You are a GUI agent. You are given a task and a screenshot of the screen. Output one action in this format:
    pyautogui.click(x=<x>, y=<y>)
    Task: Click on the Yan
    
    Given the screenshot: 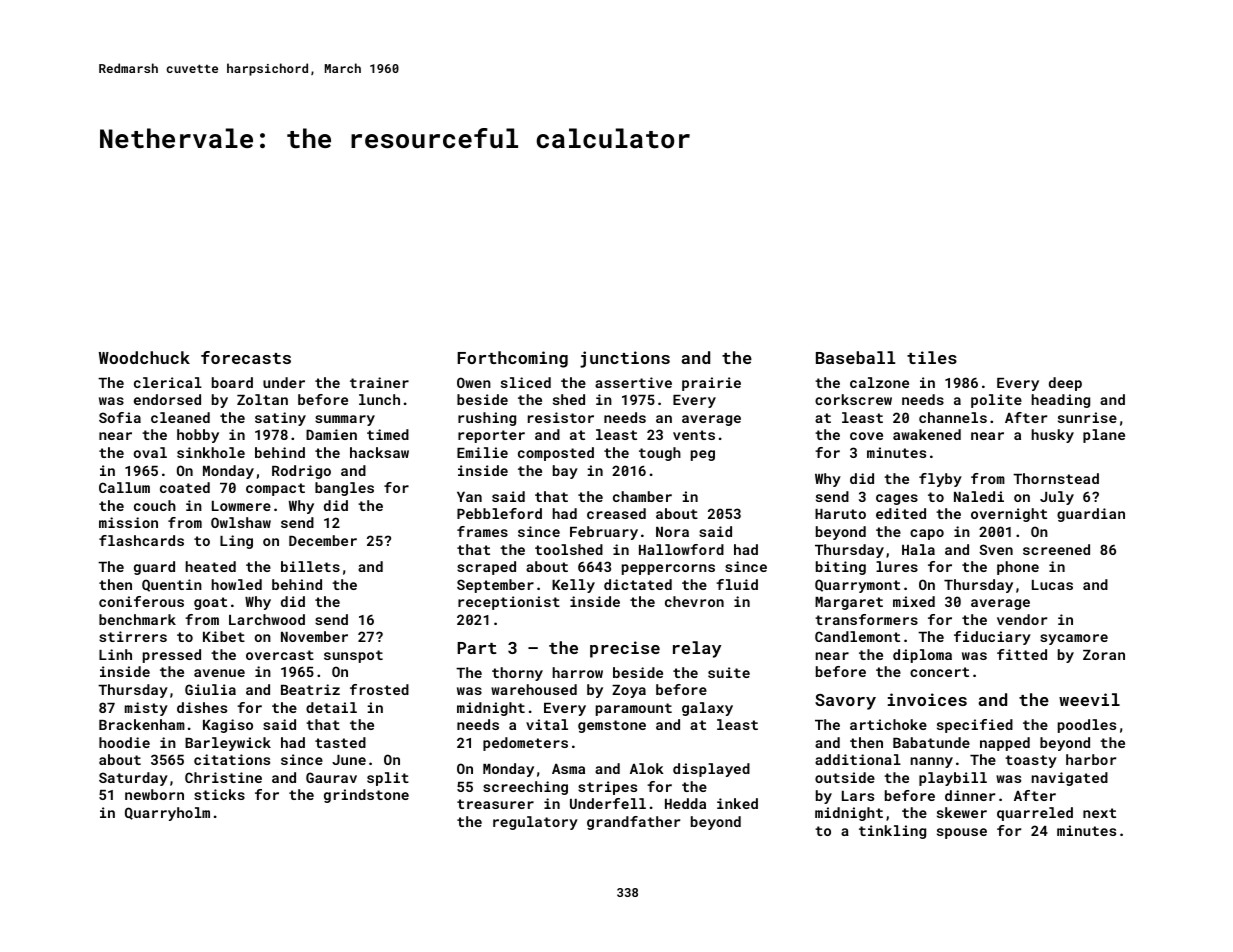 What is the action you would take?
    pyautogui.click(x=469, y=497)
